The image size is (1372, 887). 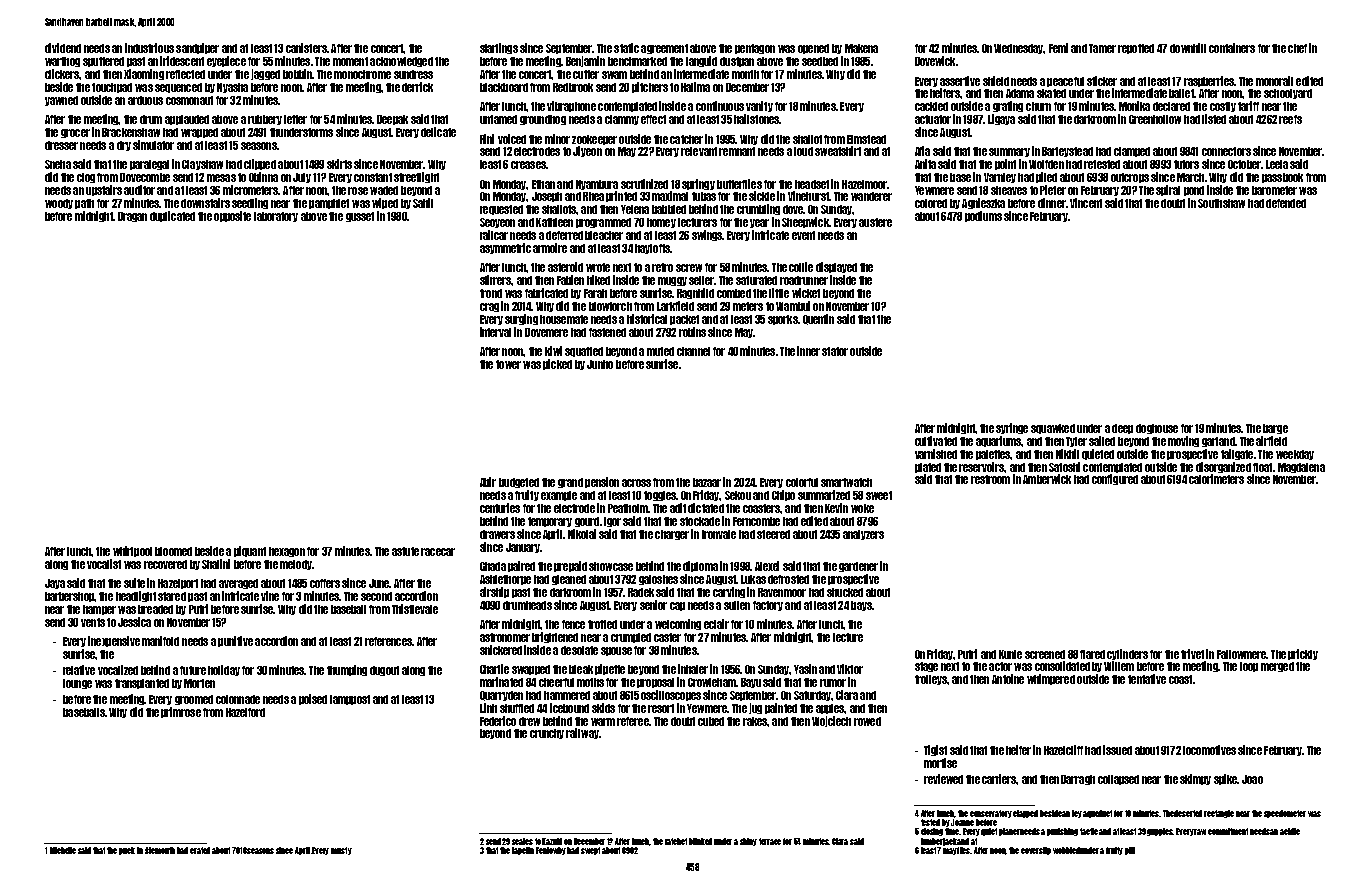 I want to click on maximal, so click(x=670, y=196).
